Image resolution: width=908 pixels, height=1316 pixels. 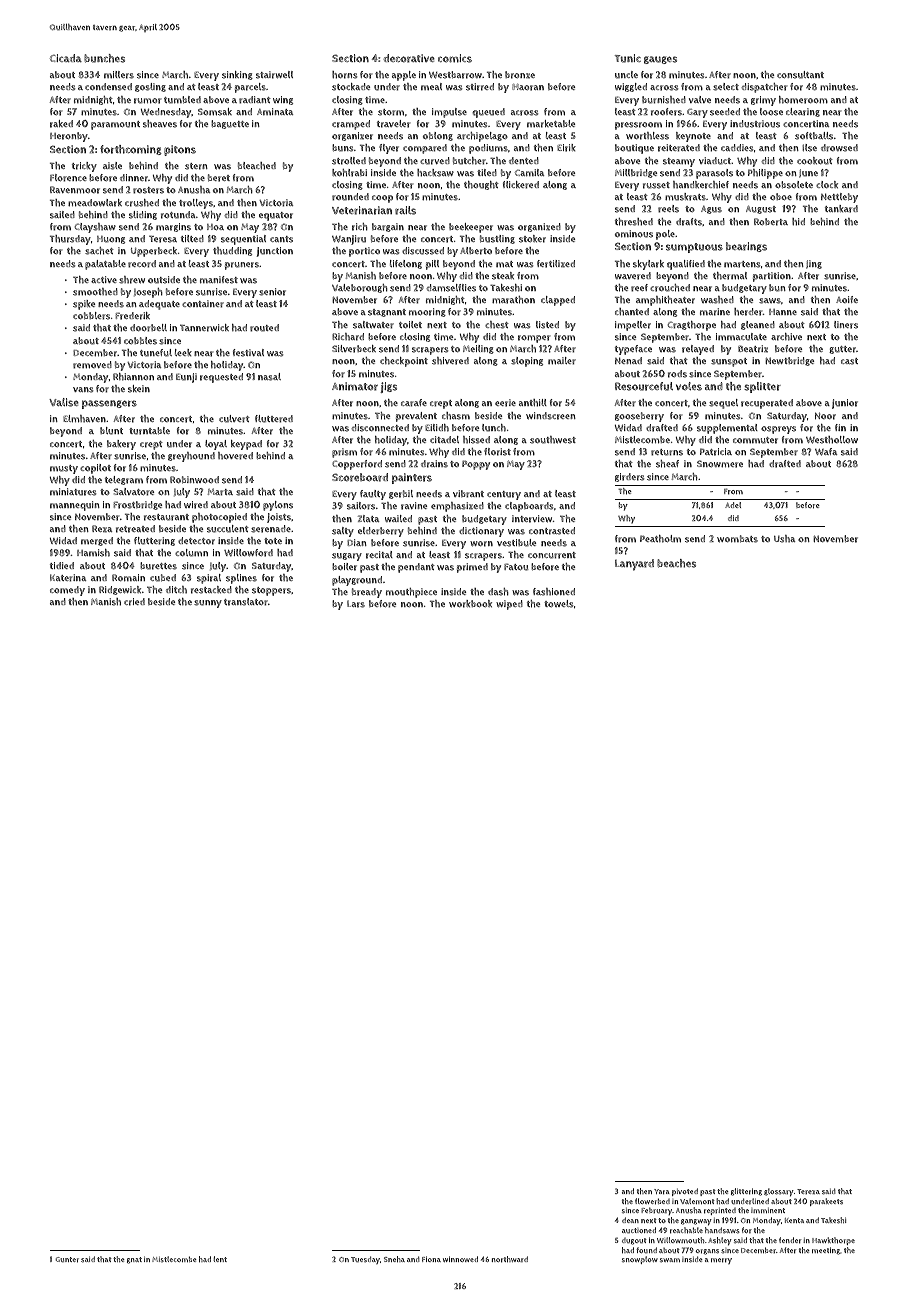 I want to click on comedy, so click(x=67, y=591).
